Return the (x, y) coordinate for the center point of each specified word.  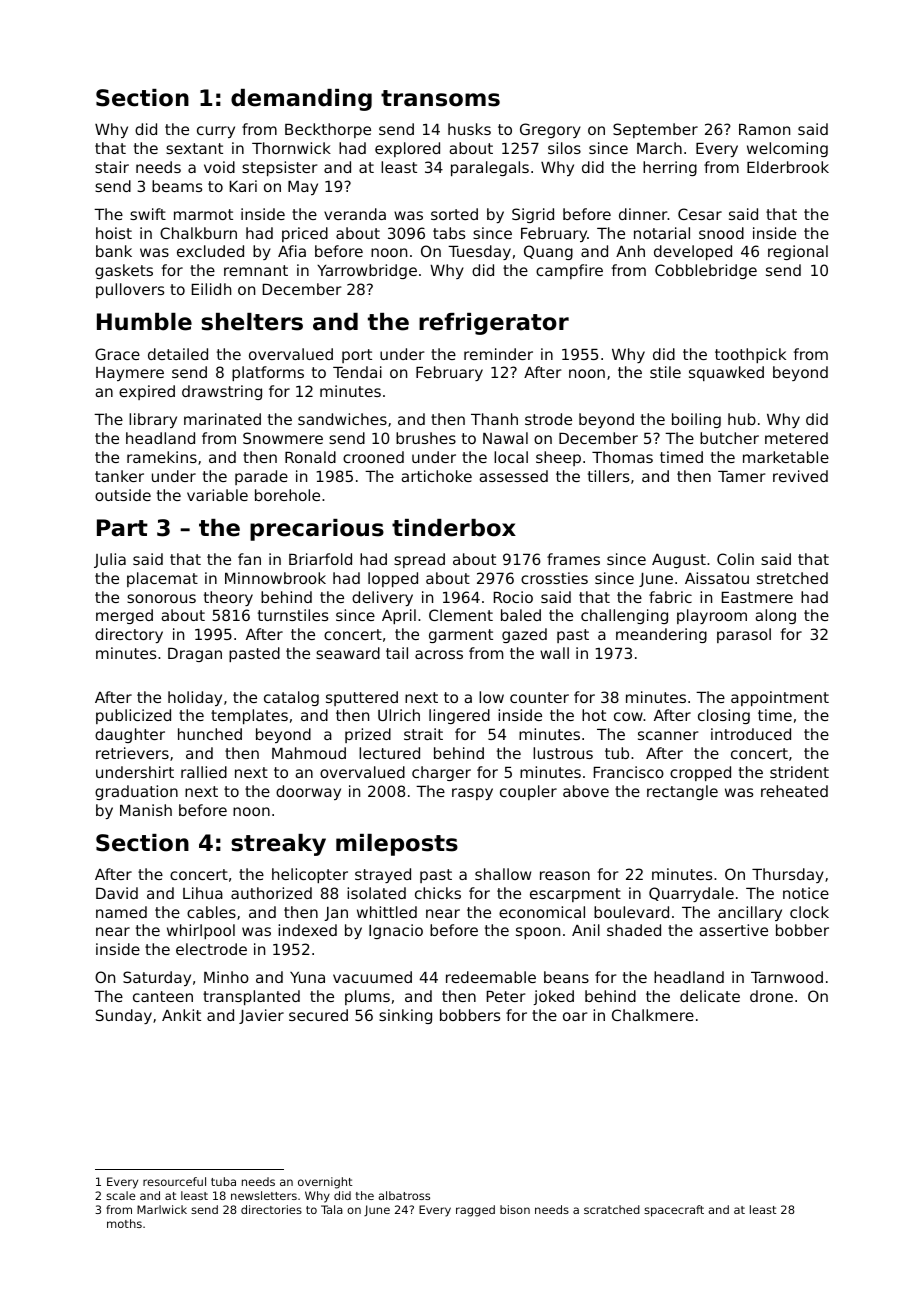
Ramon (764, 129)
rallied (204, 772)
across (439, 654)
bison (515, 1209)
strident (799, 772)
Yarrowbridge (367, 271)
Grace (117, 354)
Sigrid (533, 215)
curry (216, 132)
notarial (662, 233)
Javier (261, 1016)
